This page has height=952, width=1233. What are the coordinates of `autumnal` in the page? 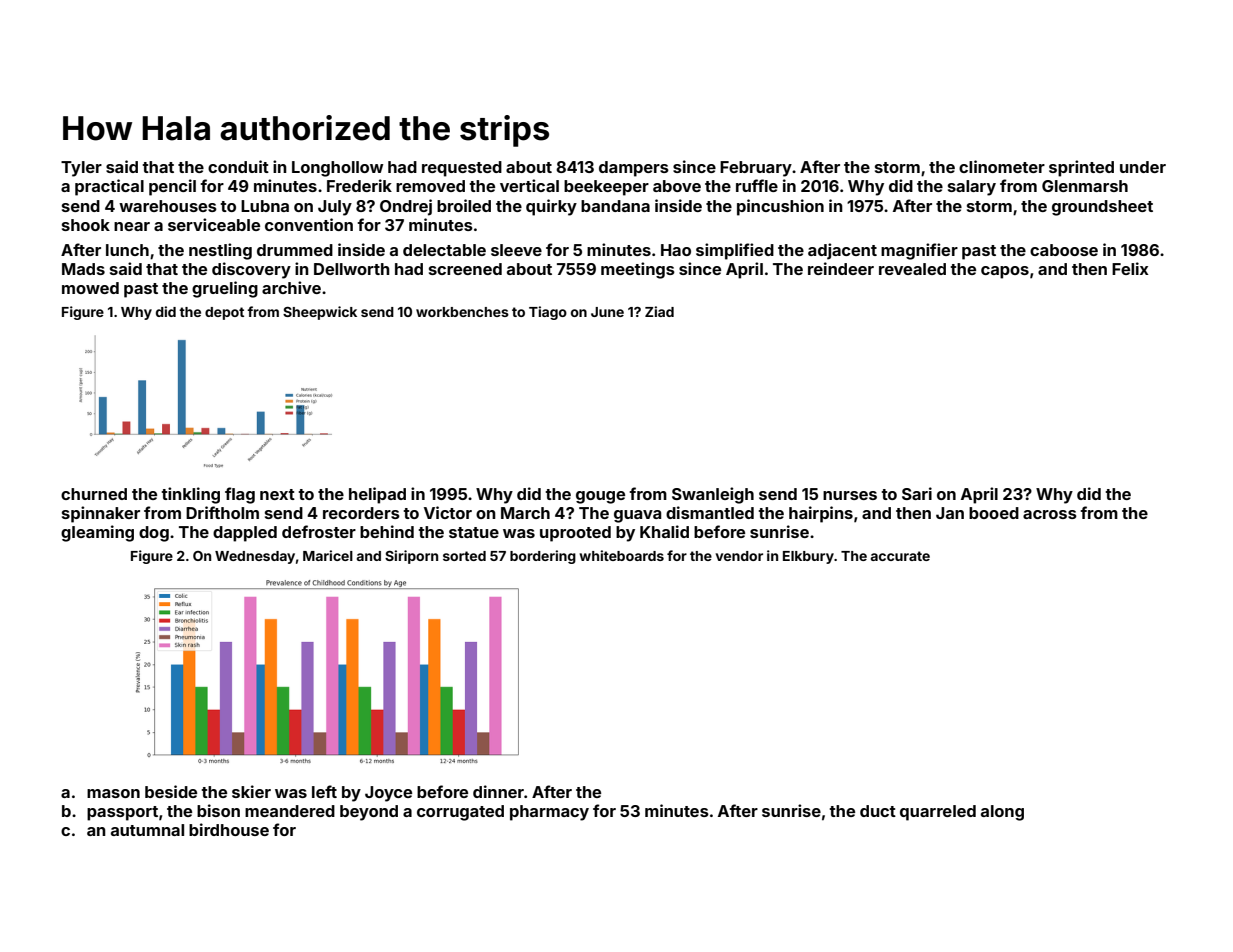 It's located at (147, 830).
